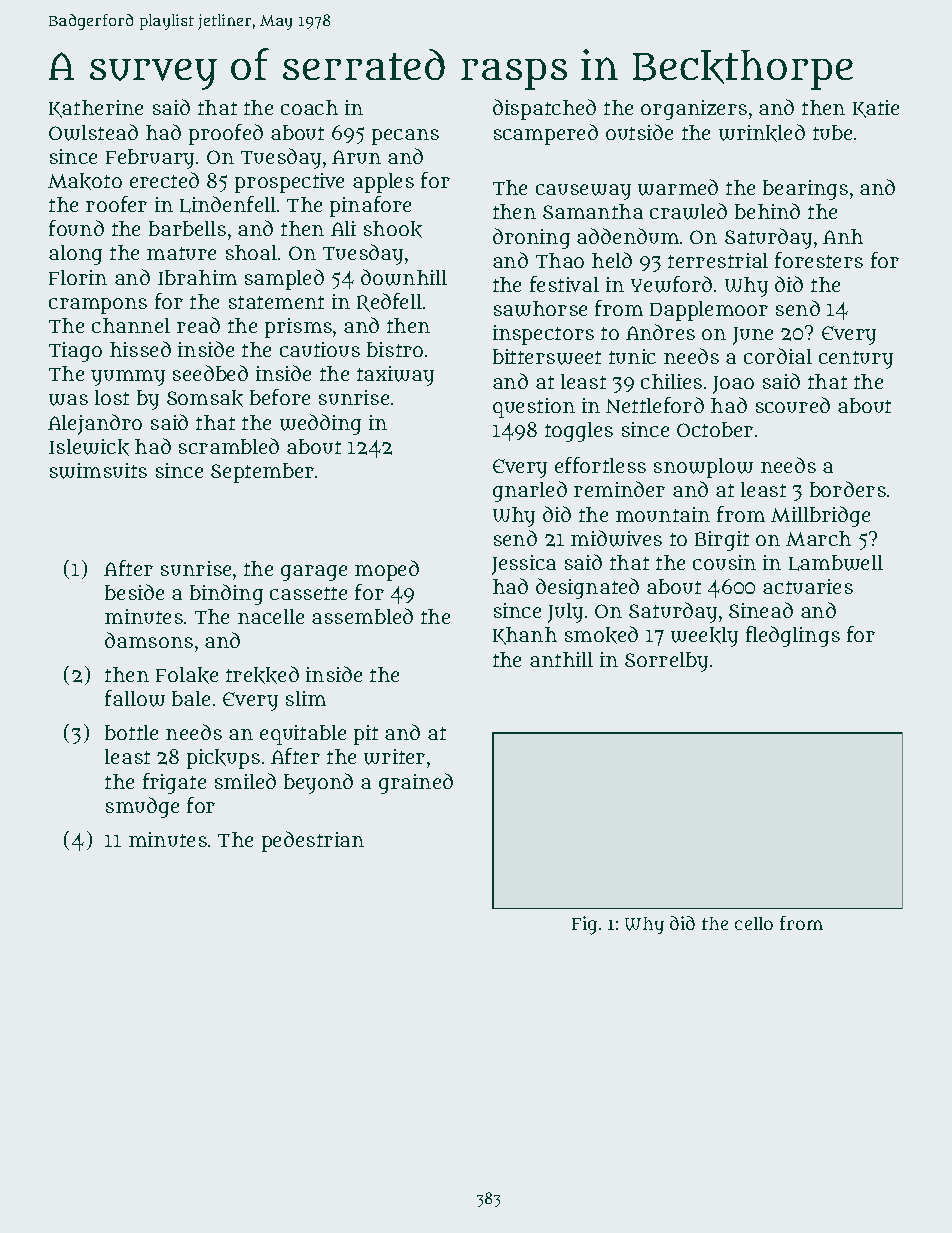 This page has width=952, height=1233. I want to click on dispatched, so click(544, 109).
